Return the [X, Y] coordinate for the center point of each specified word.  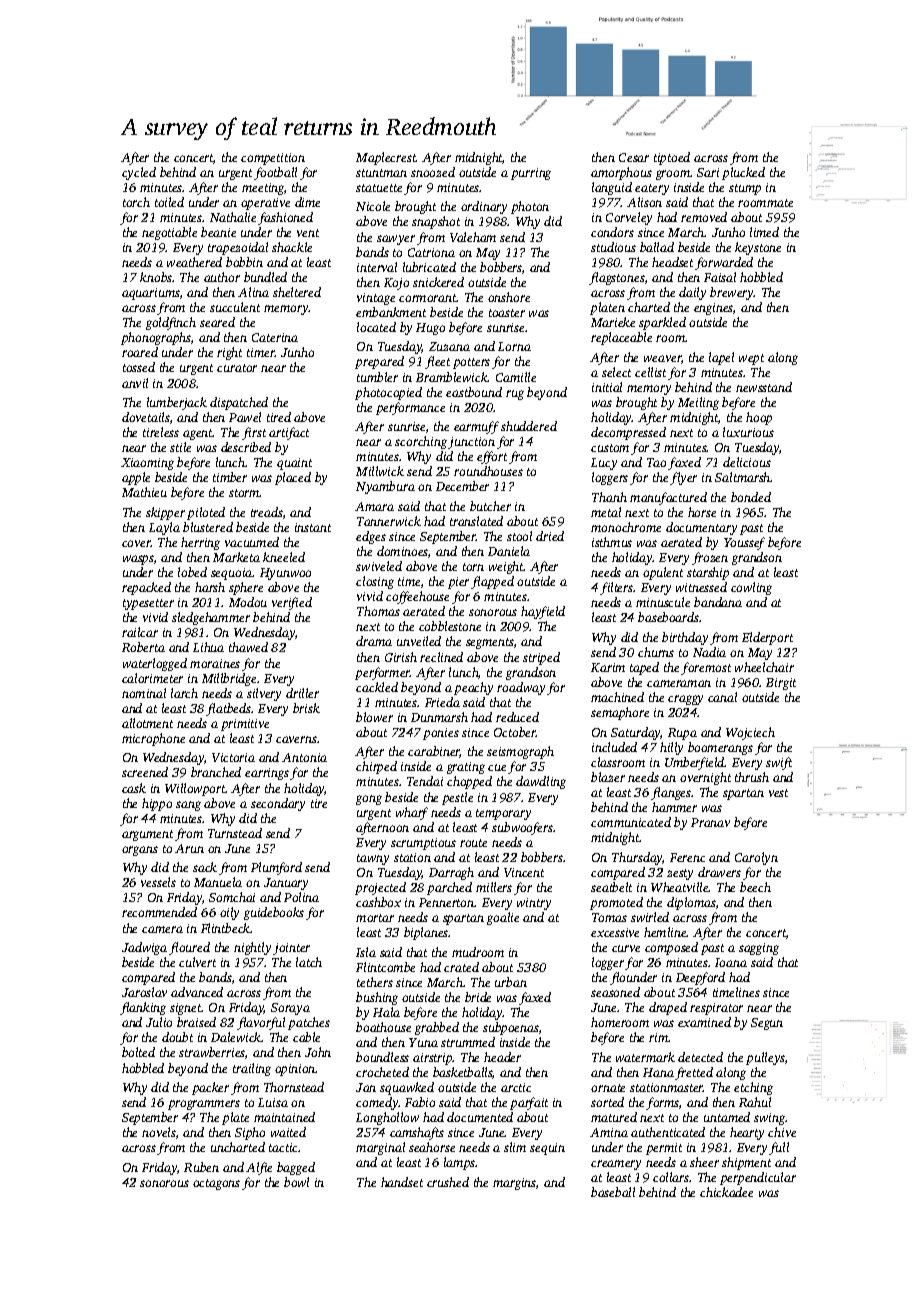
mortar [375, 918]
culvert [197, 962]
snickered [438, 282]
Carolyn [756, 858]
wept [751, 359]
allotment [147, 723]
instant [313, 527]
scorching [421, 442]
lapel [721, 358]
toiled [169, 202]
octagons [216, 1184]
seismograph [520, 752]
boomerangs [720, 748]
